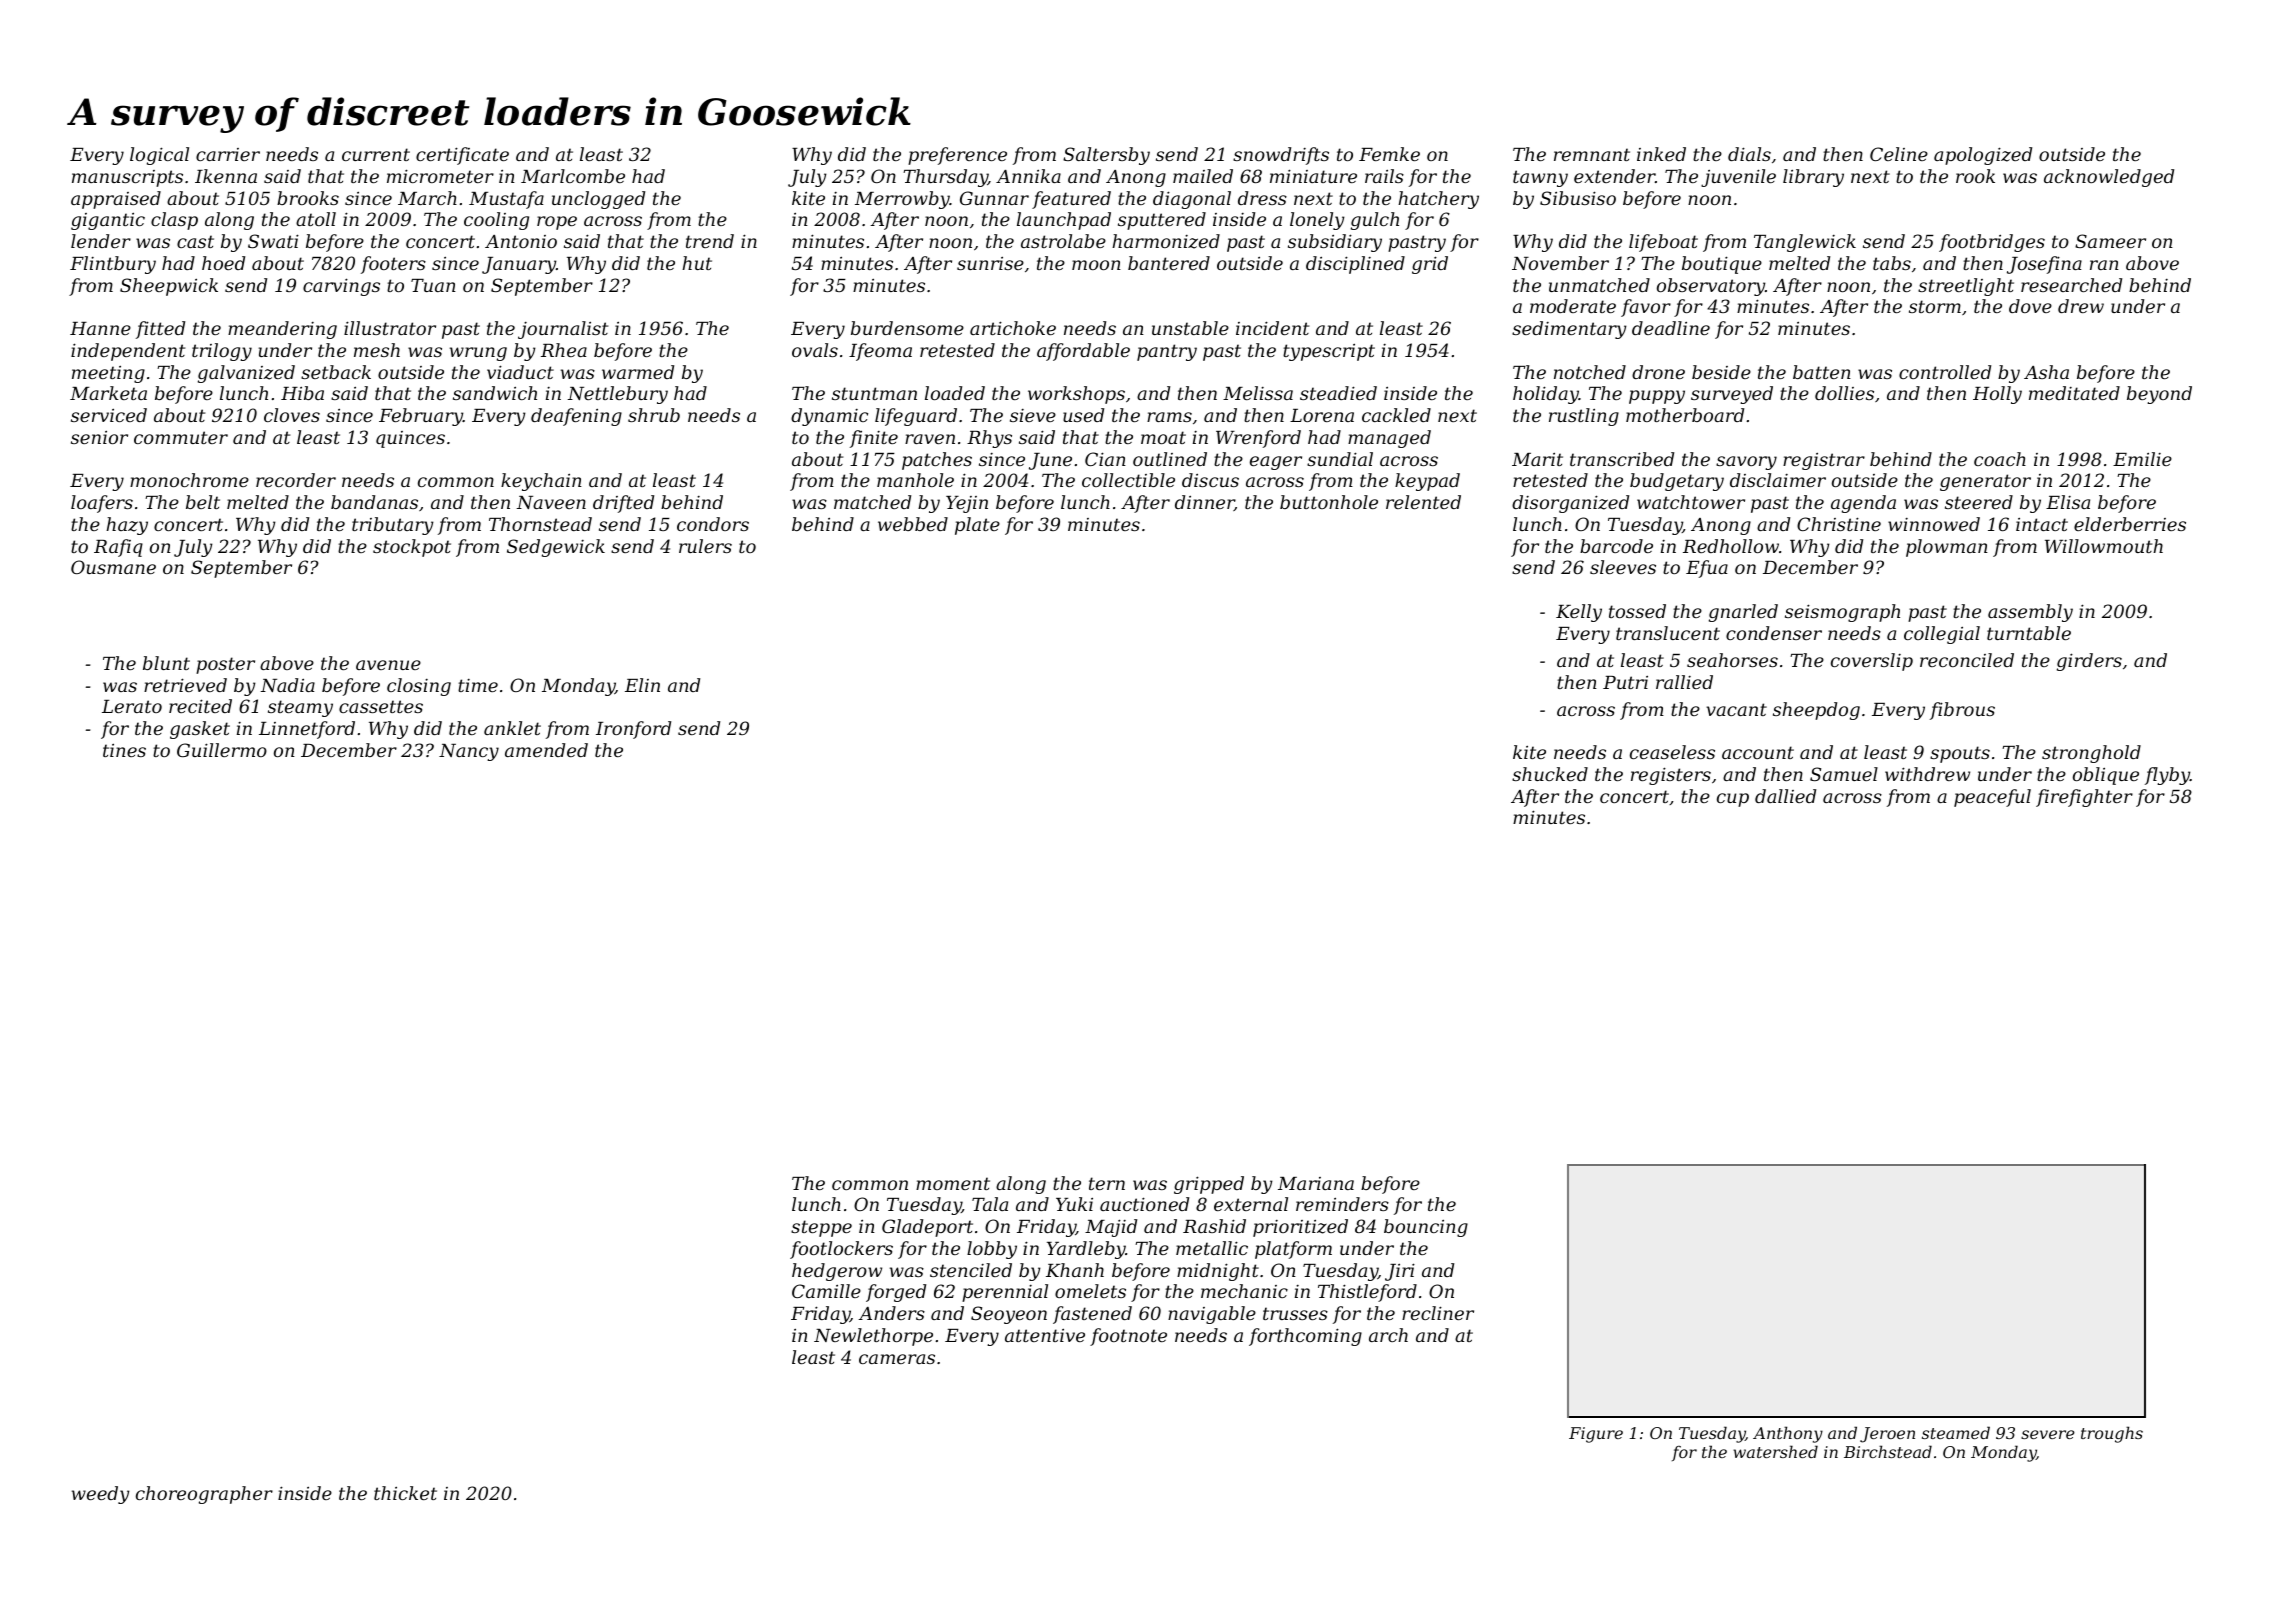 The height and width of the screenshot is (1606, 2271). What do you see at coordinates (2042, 524) in the screenshot?
I see `intact` at bounding box center [2042, 524].
